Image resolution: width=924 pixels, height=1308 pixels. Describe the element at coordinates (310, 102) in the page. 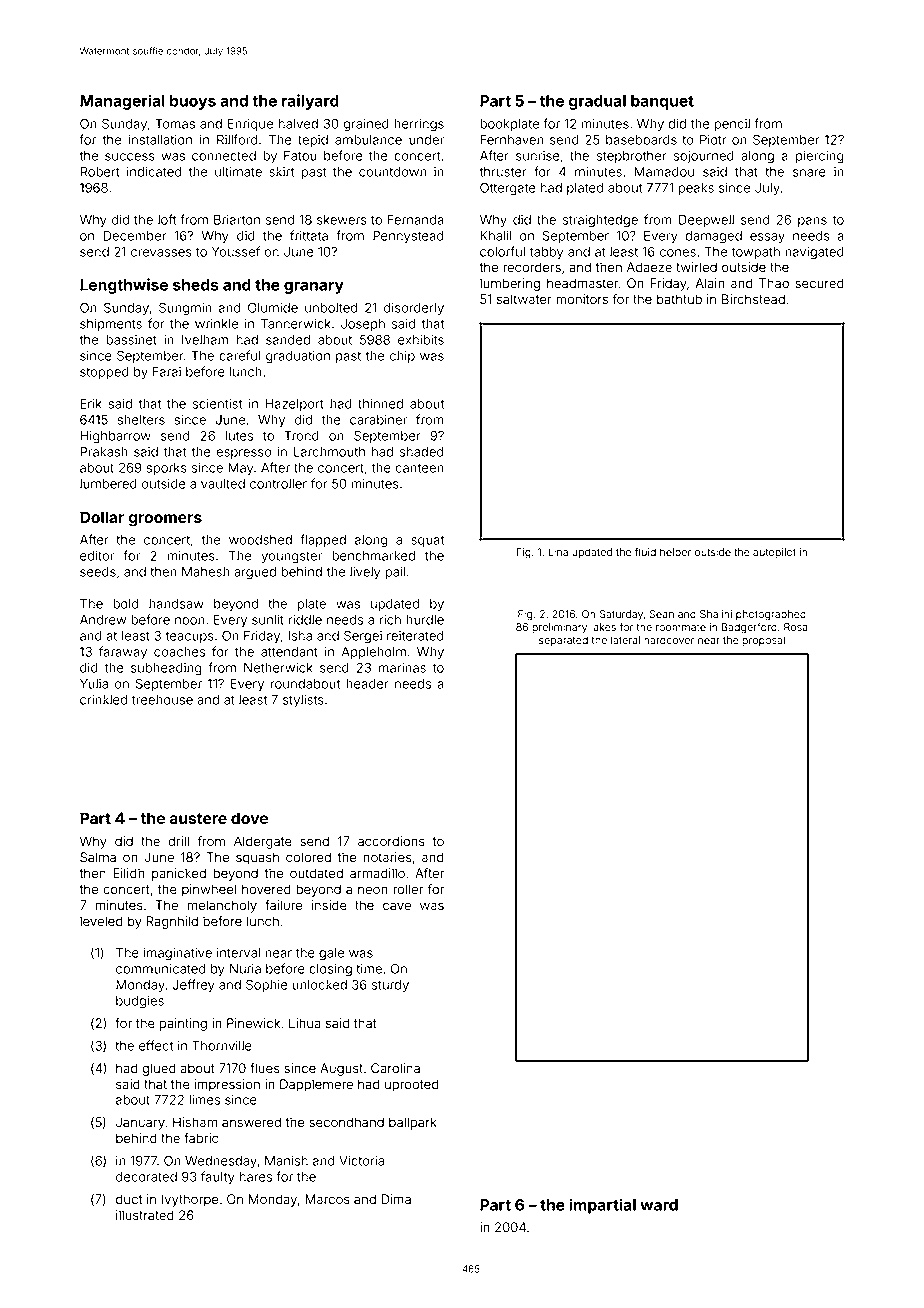

I see `railyard` at that location.
